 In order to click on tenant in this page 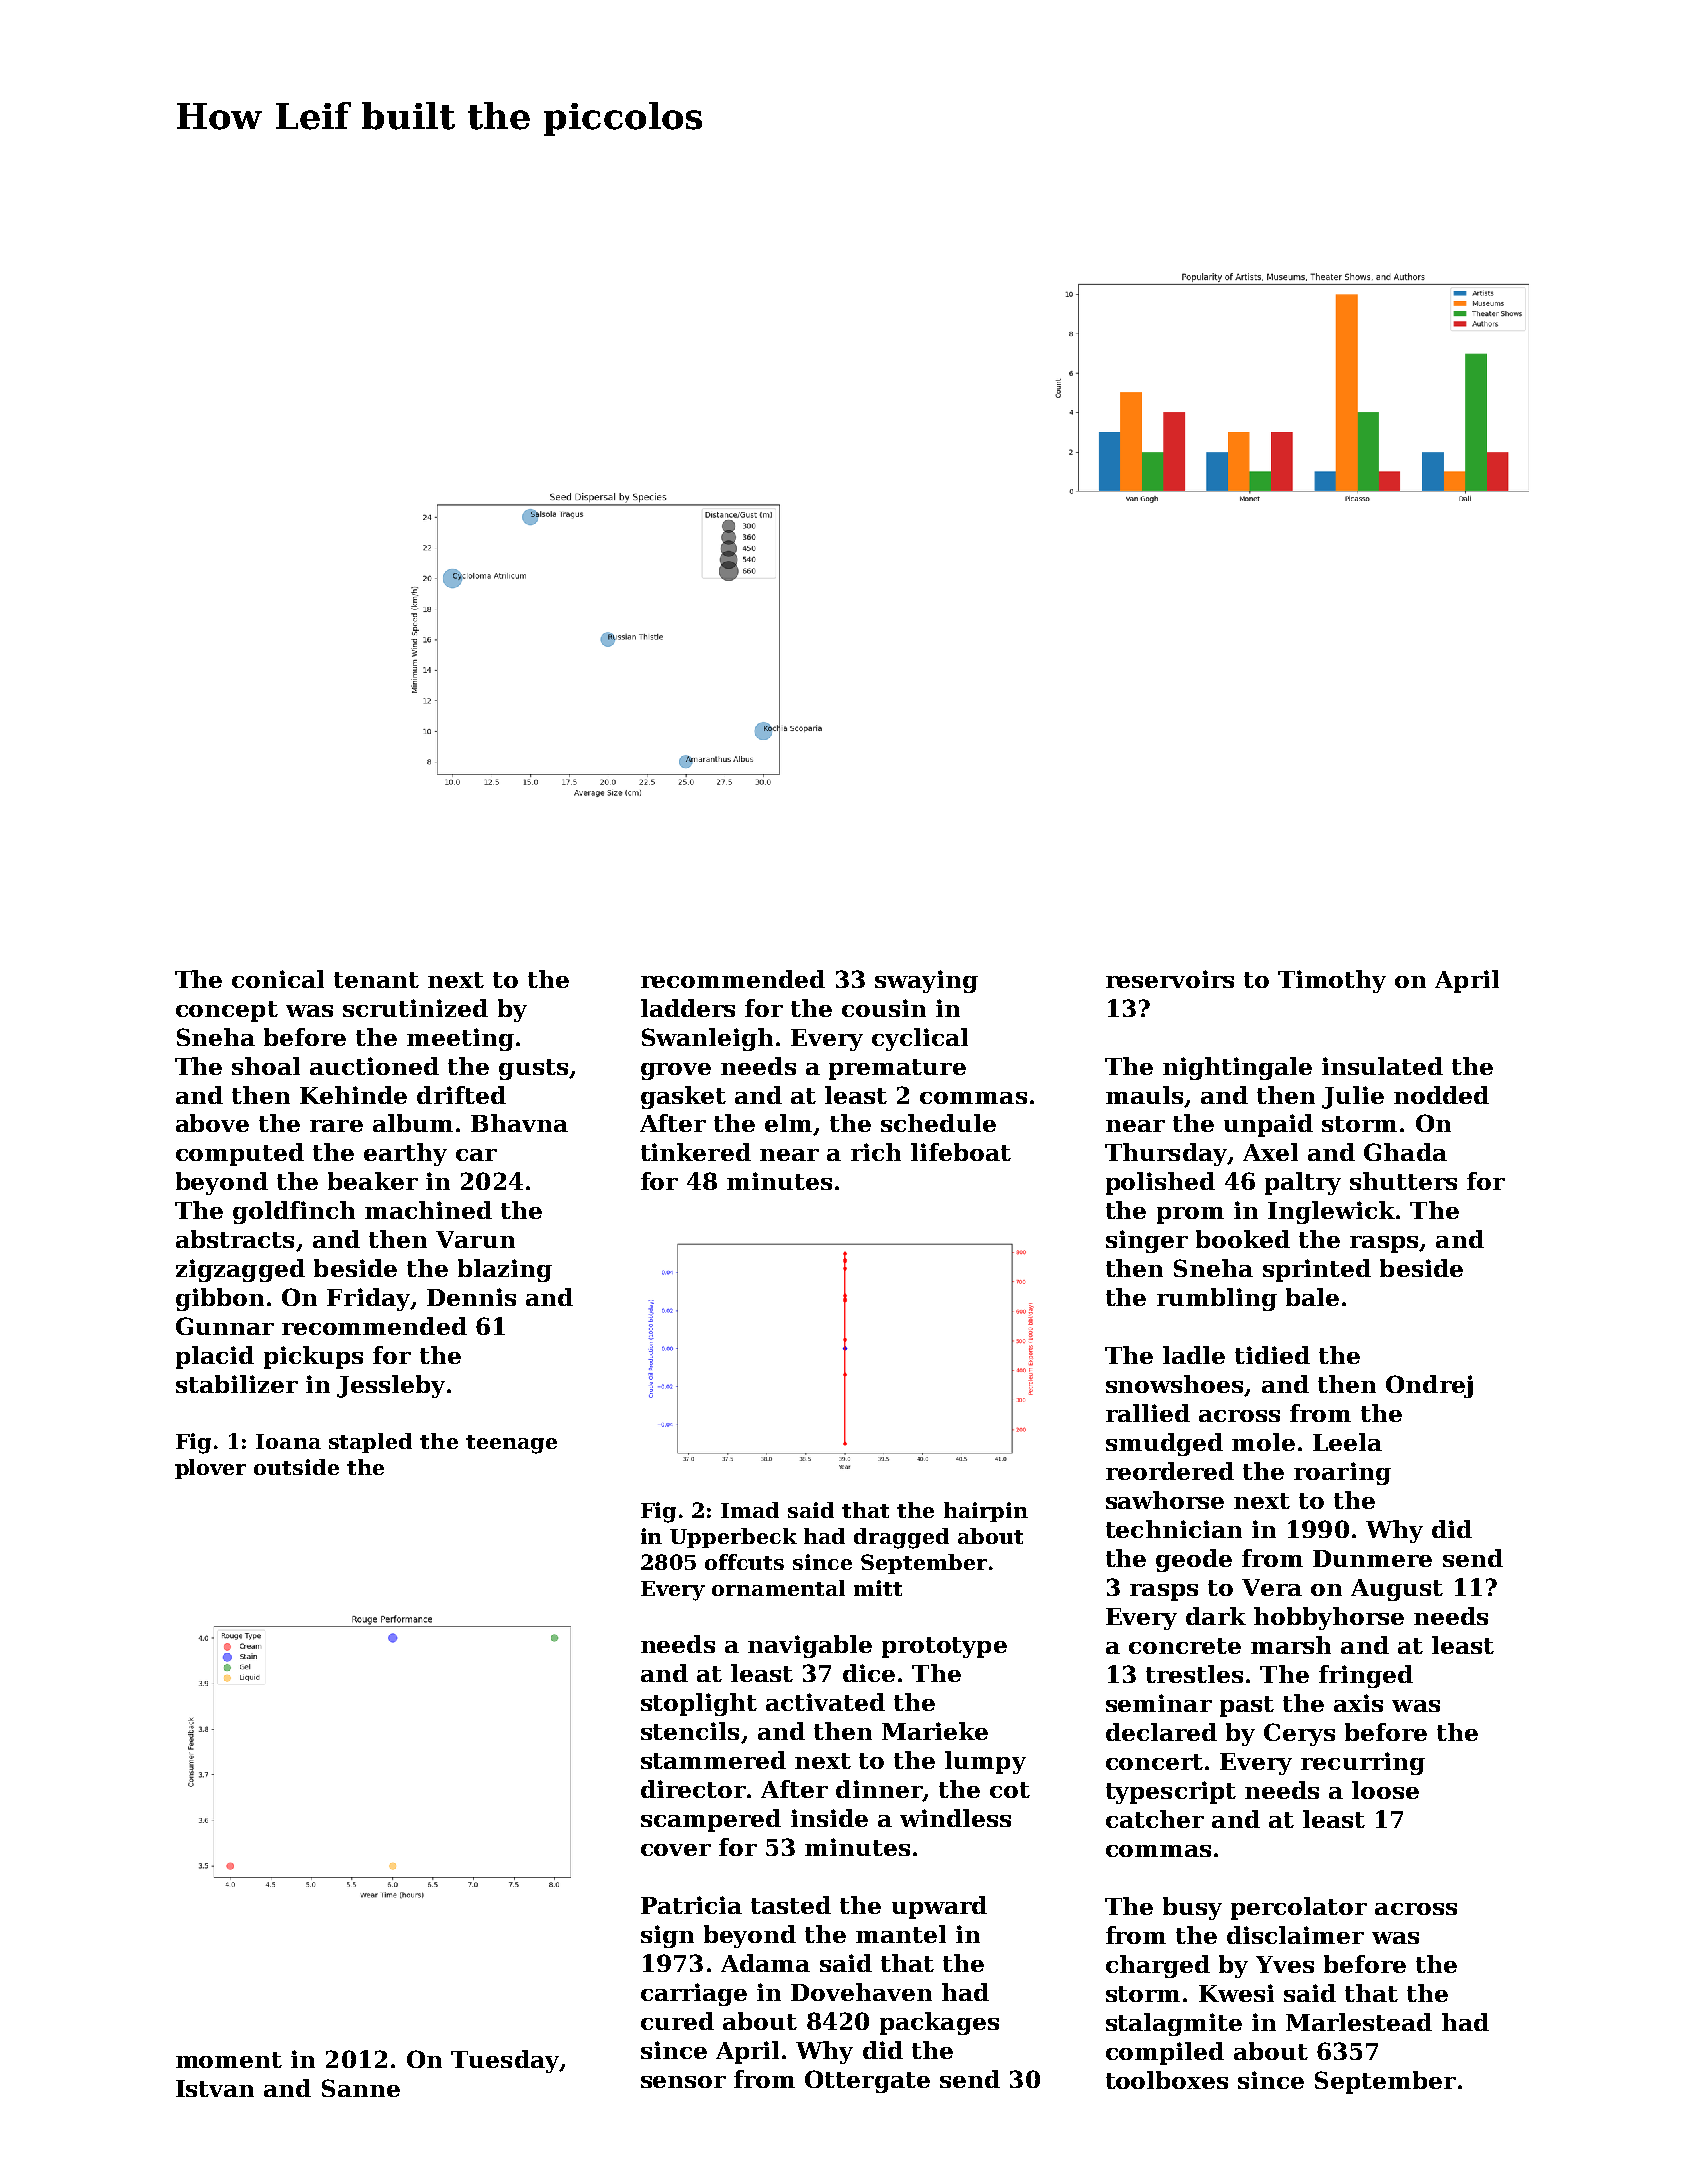, I will do `click(376, 980)`.
